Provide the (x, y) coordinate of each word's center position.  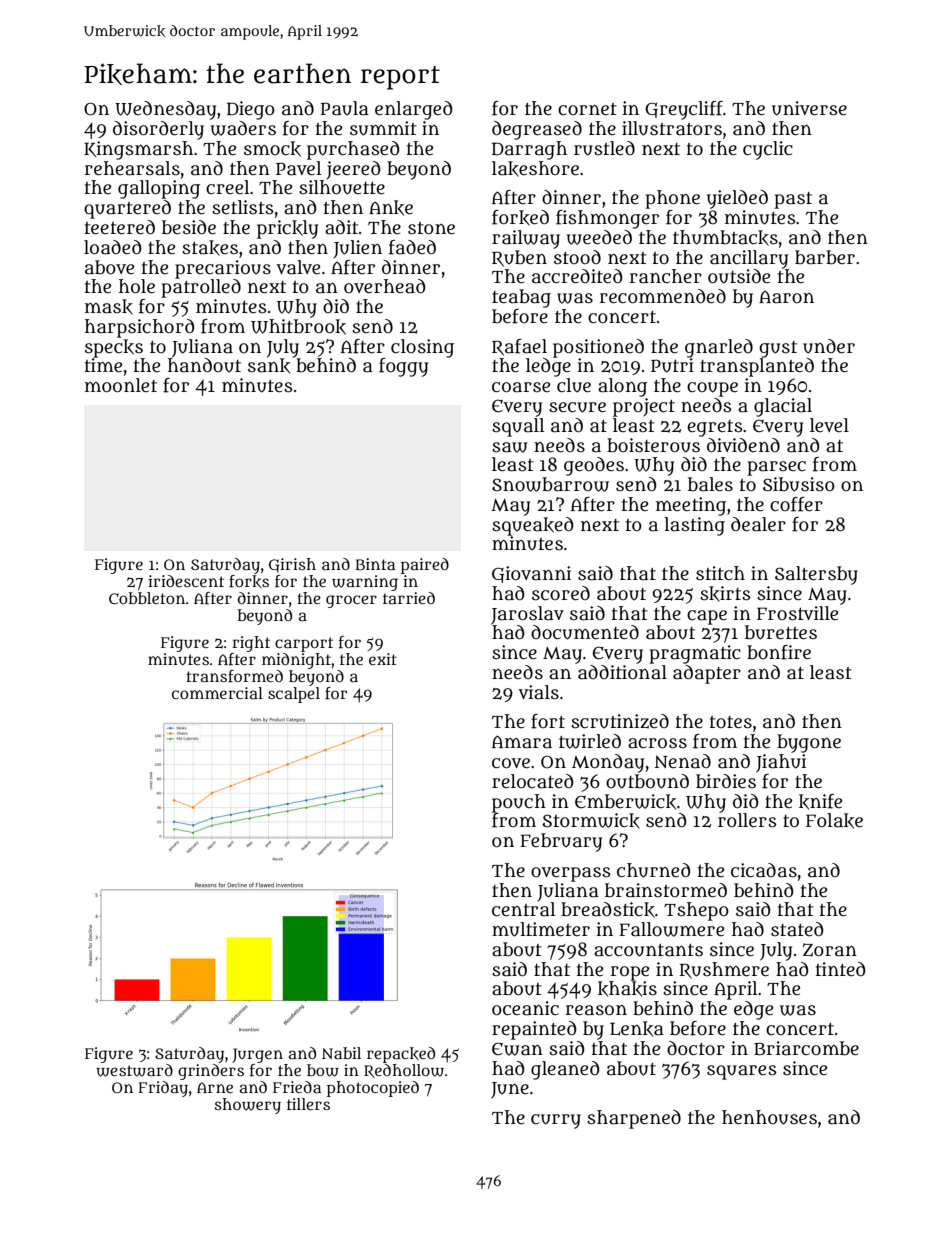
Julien (357, 249)
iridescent (186, 581)
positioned (598, 348)
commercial (217, 693)
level (829, 425)
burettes (781, 632)
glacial (783, 407)
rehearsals (132, 168)
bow (323, 1070)
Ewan (517, 1049)
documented (585, 632)
